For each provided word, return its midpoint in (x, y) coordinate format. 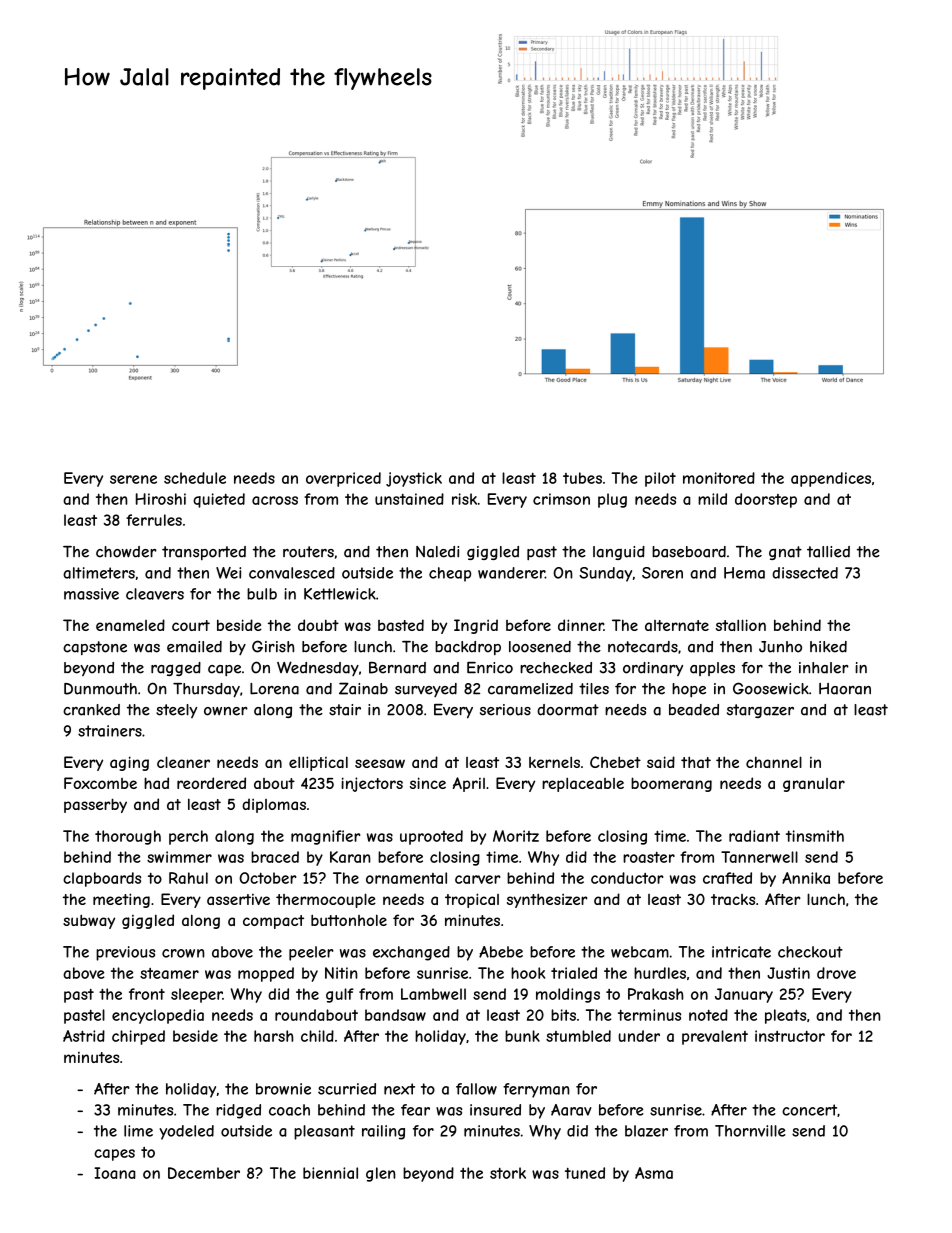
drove (836, 973)
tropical (472, 900)
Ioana (115, 1173)
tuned (585, 1173)
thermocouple (326, 900)
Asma (654, 1173)
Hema (744, 573)
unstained (409, 499)
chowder (126, 552)
